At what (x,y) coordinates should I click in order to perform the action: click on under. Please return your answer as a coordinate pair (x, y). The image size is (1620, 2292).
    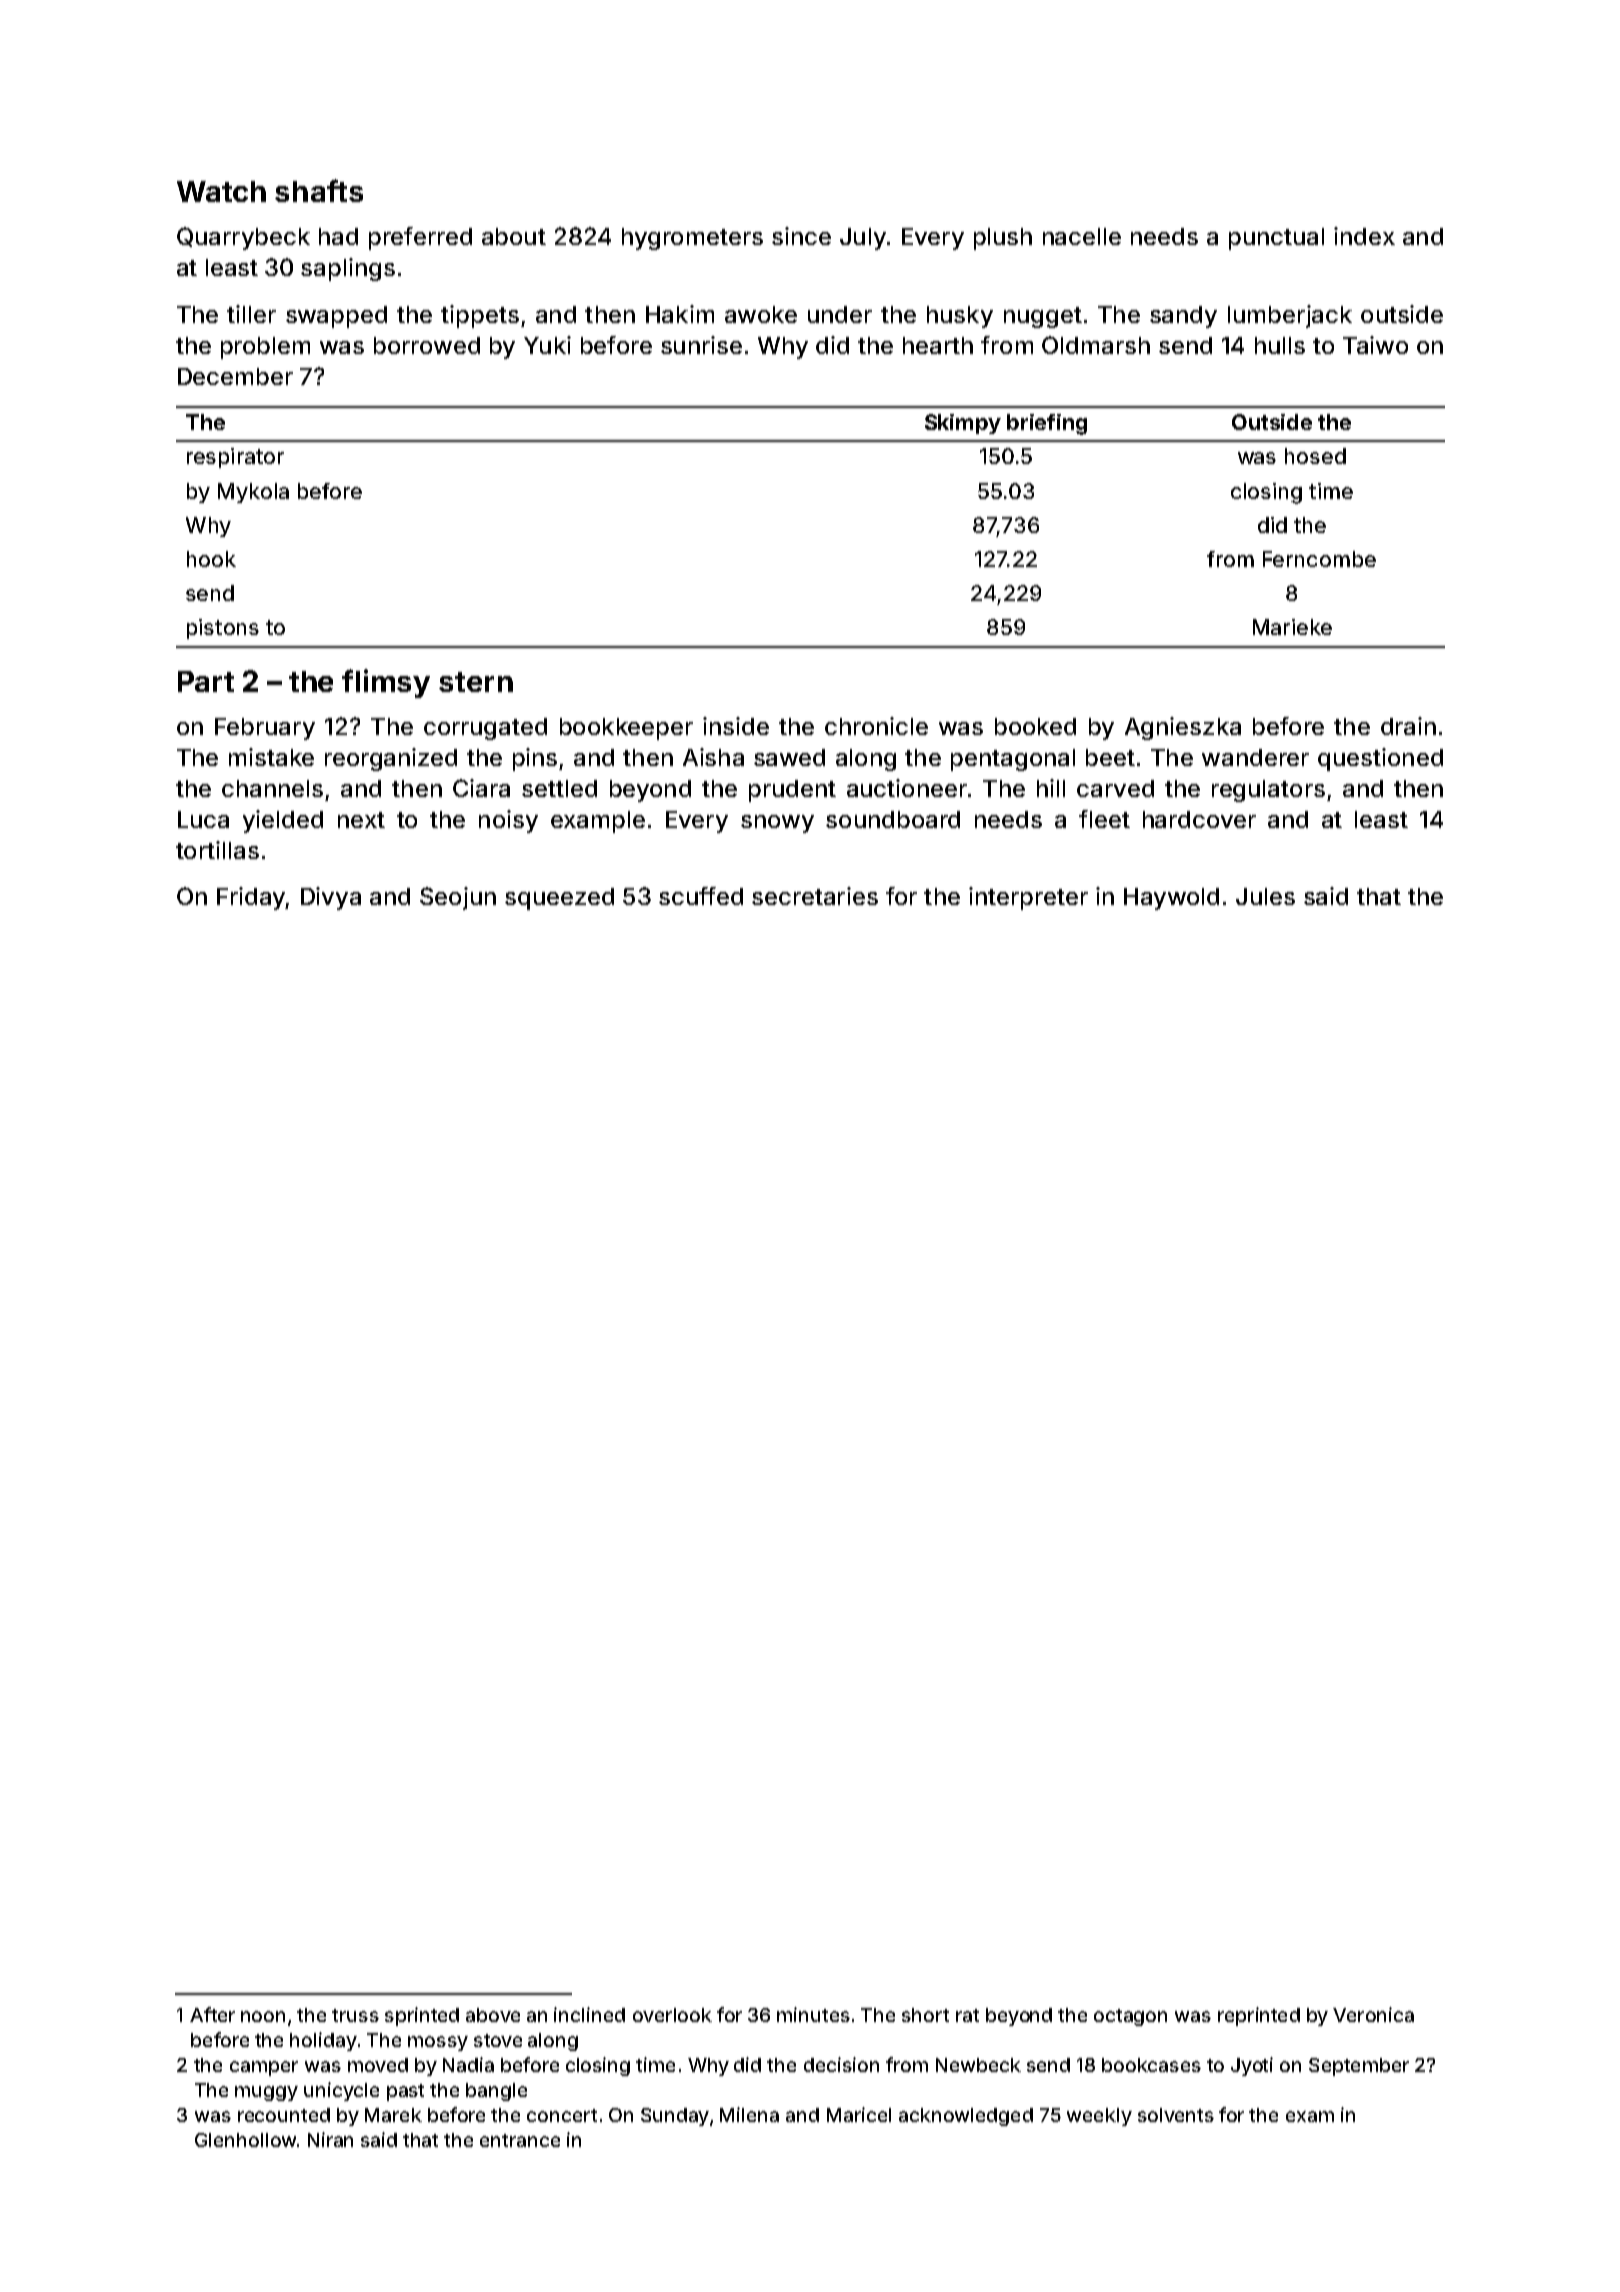
    Looking at the image, I should click on (840, 314).
